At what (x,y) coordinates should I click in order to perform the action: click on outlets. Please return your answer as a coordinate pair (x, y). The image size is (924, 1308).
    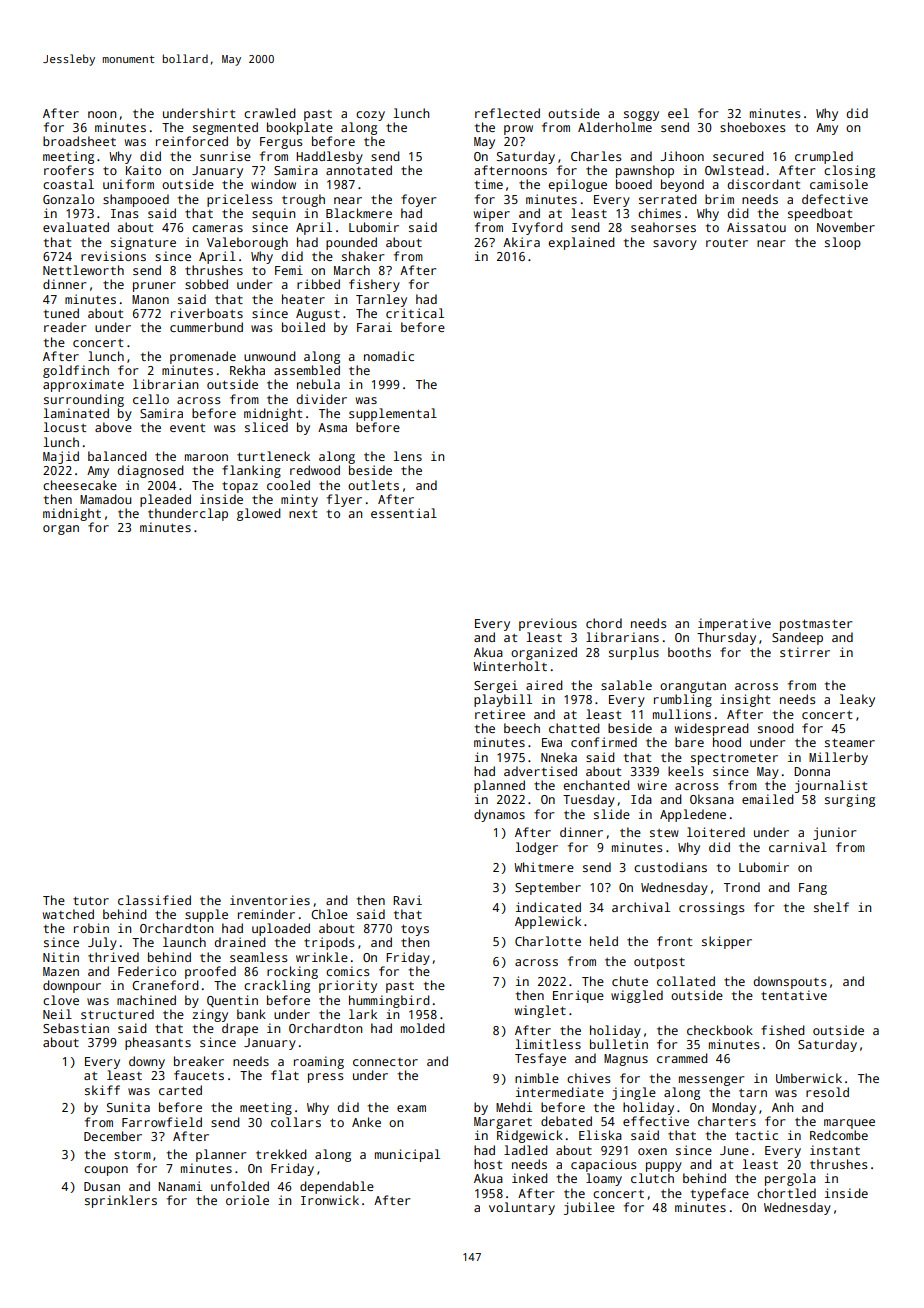
    Looking at the image, I should click on (373, 485).
